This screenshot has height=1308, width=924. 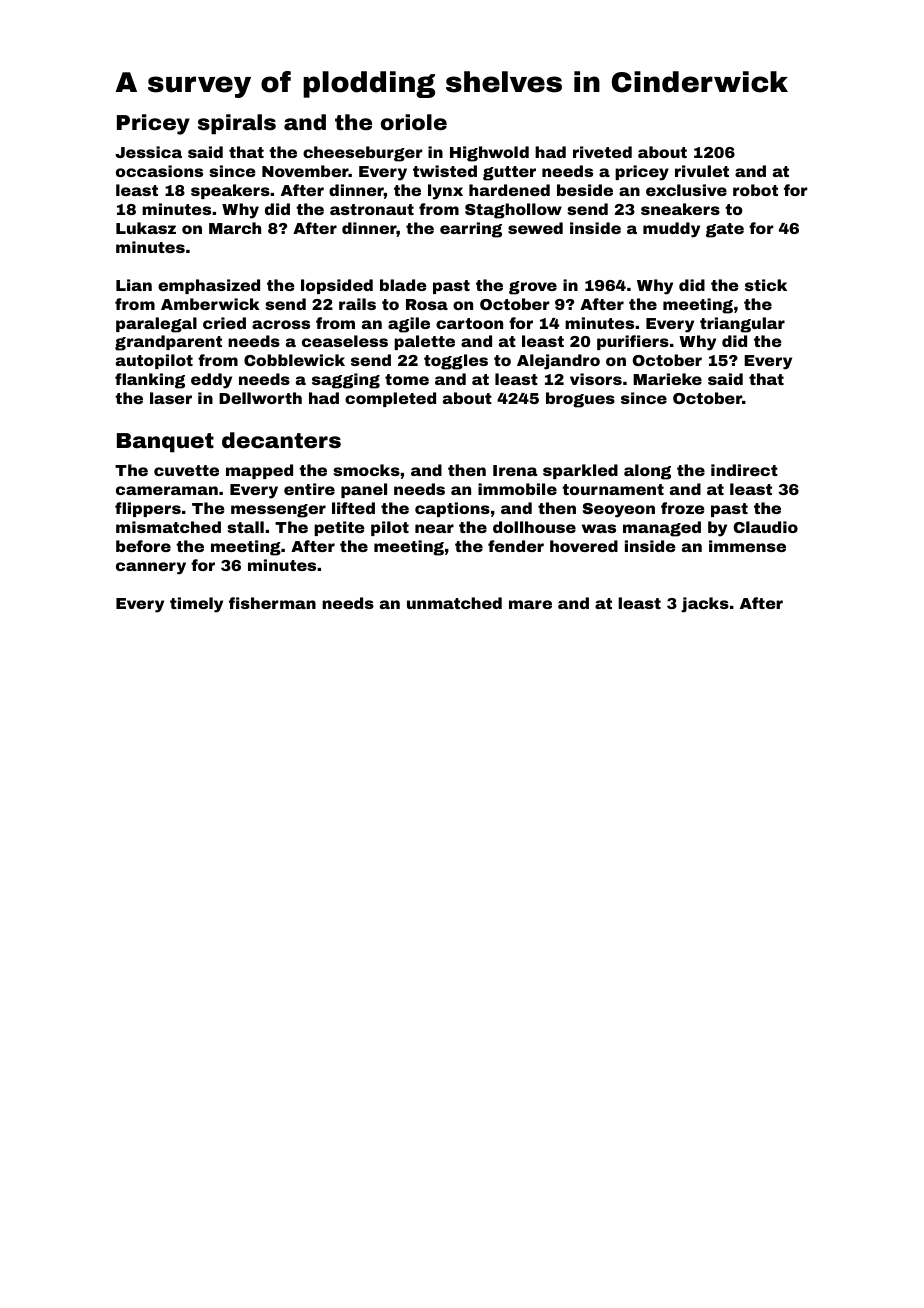 I want to click on March, so click(x=235, y=228).
